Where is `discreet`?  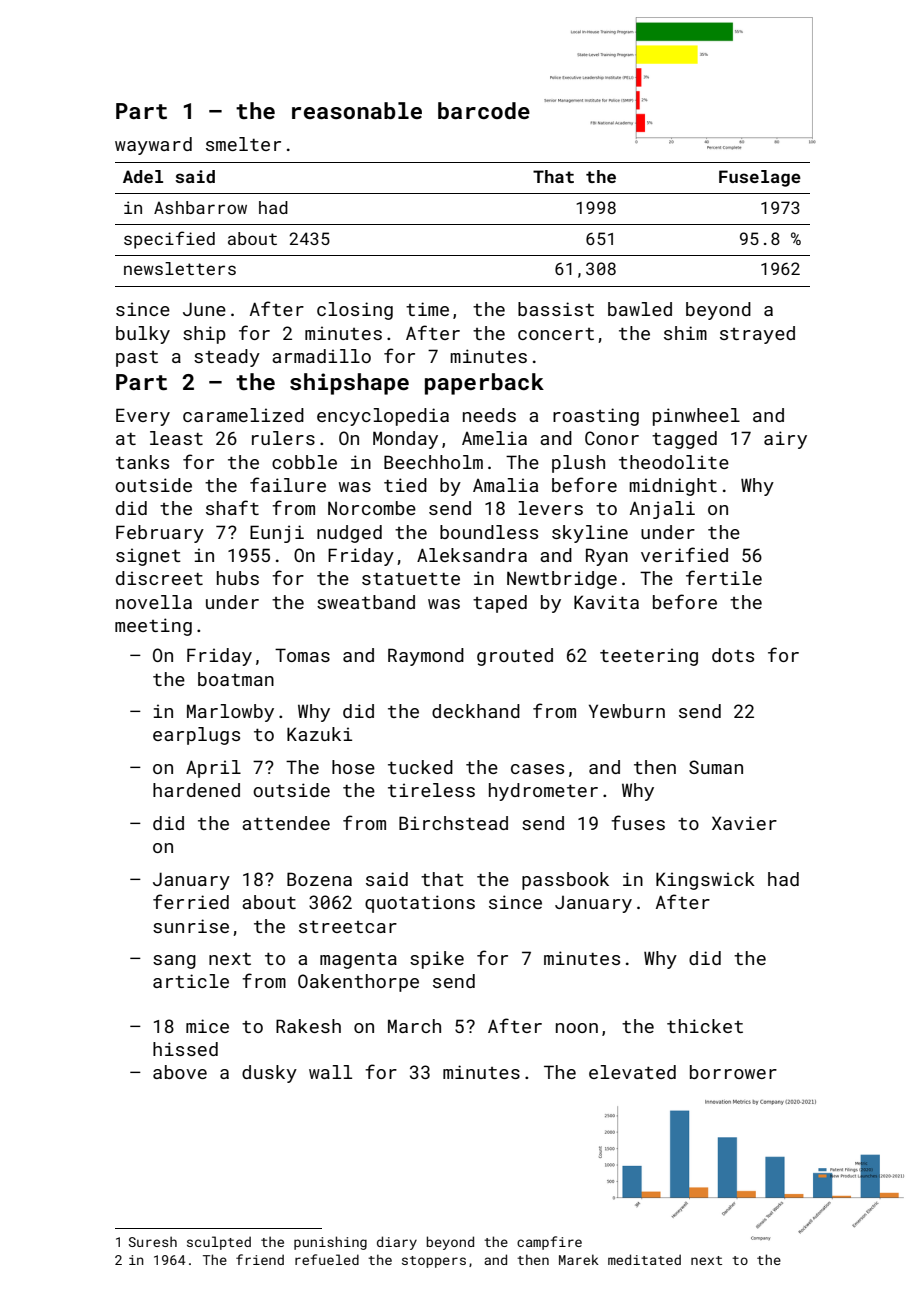 discreet is located at coordinates (159, 578).
